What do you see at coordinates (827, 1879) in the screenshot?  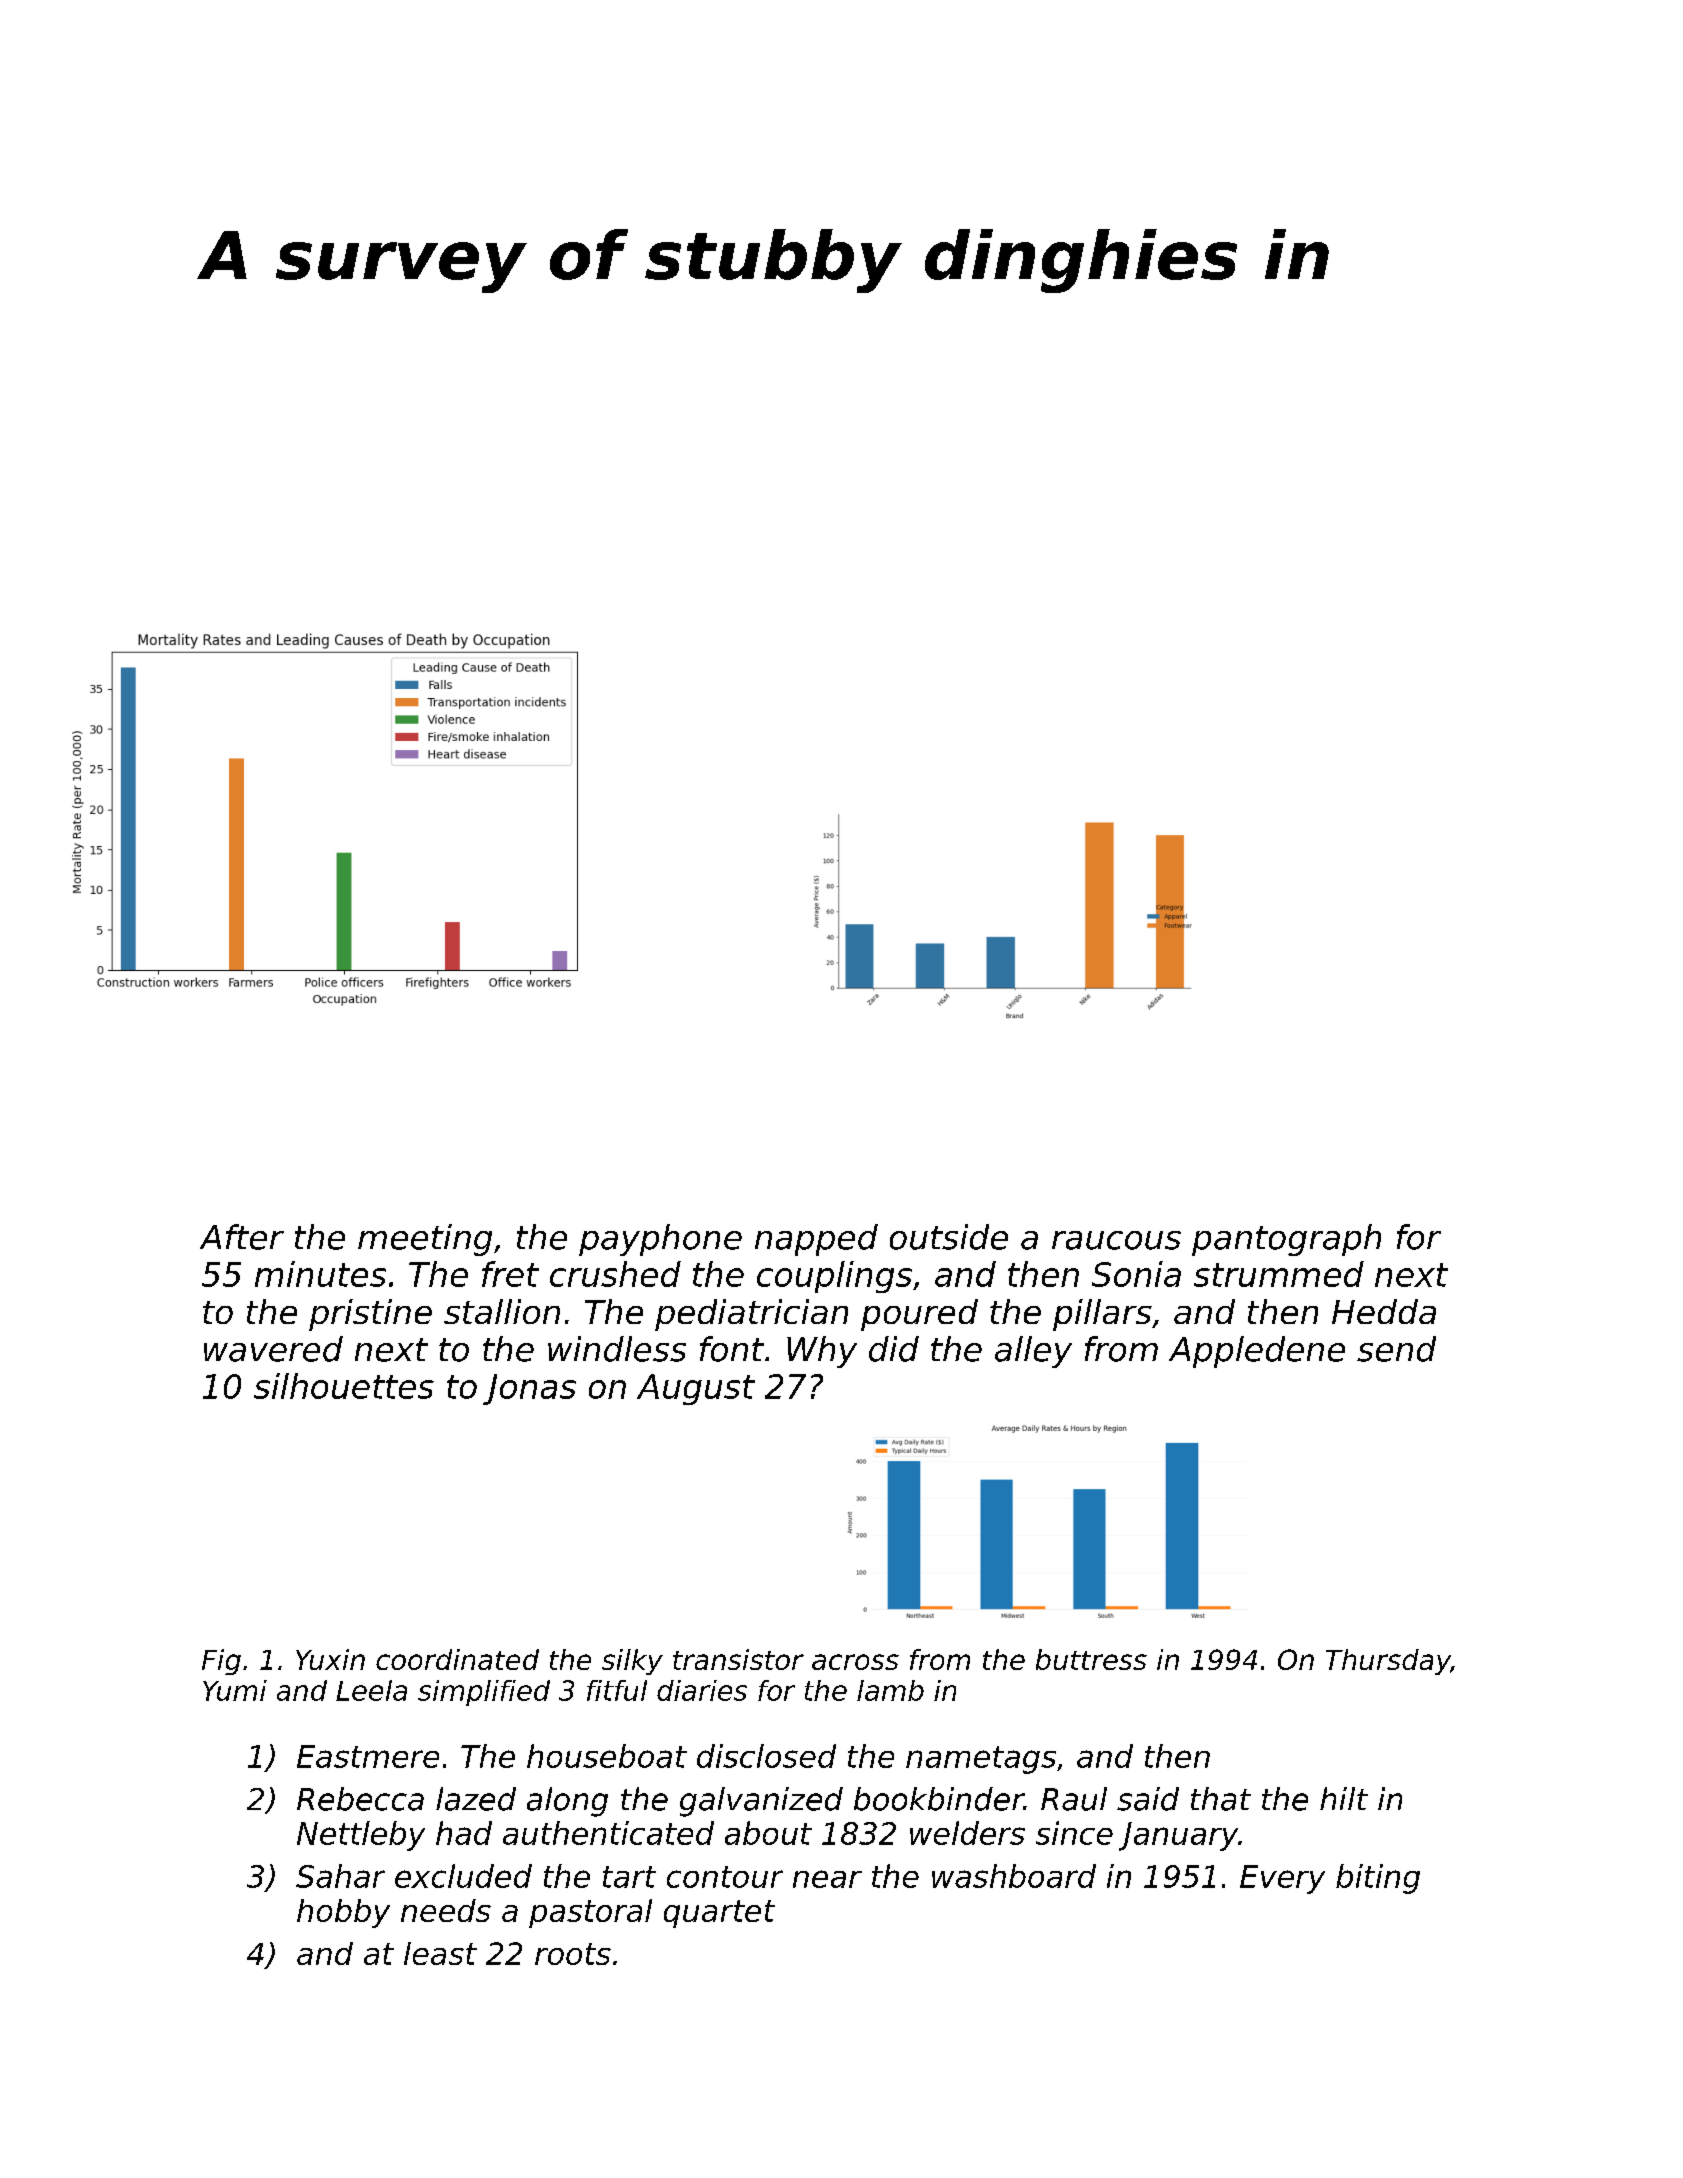 I see `near` at bounding box center [827, 1879].
